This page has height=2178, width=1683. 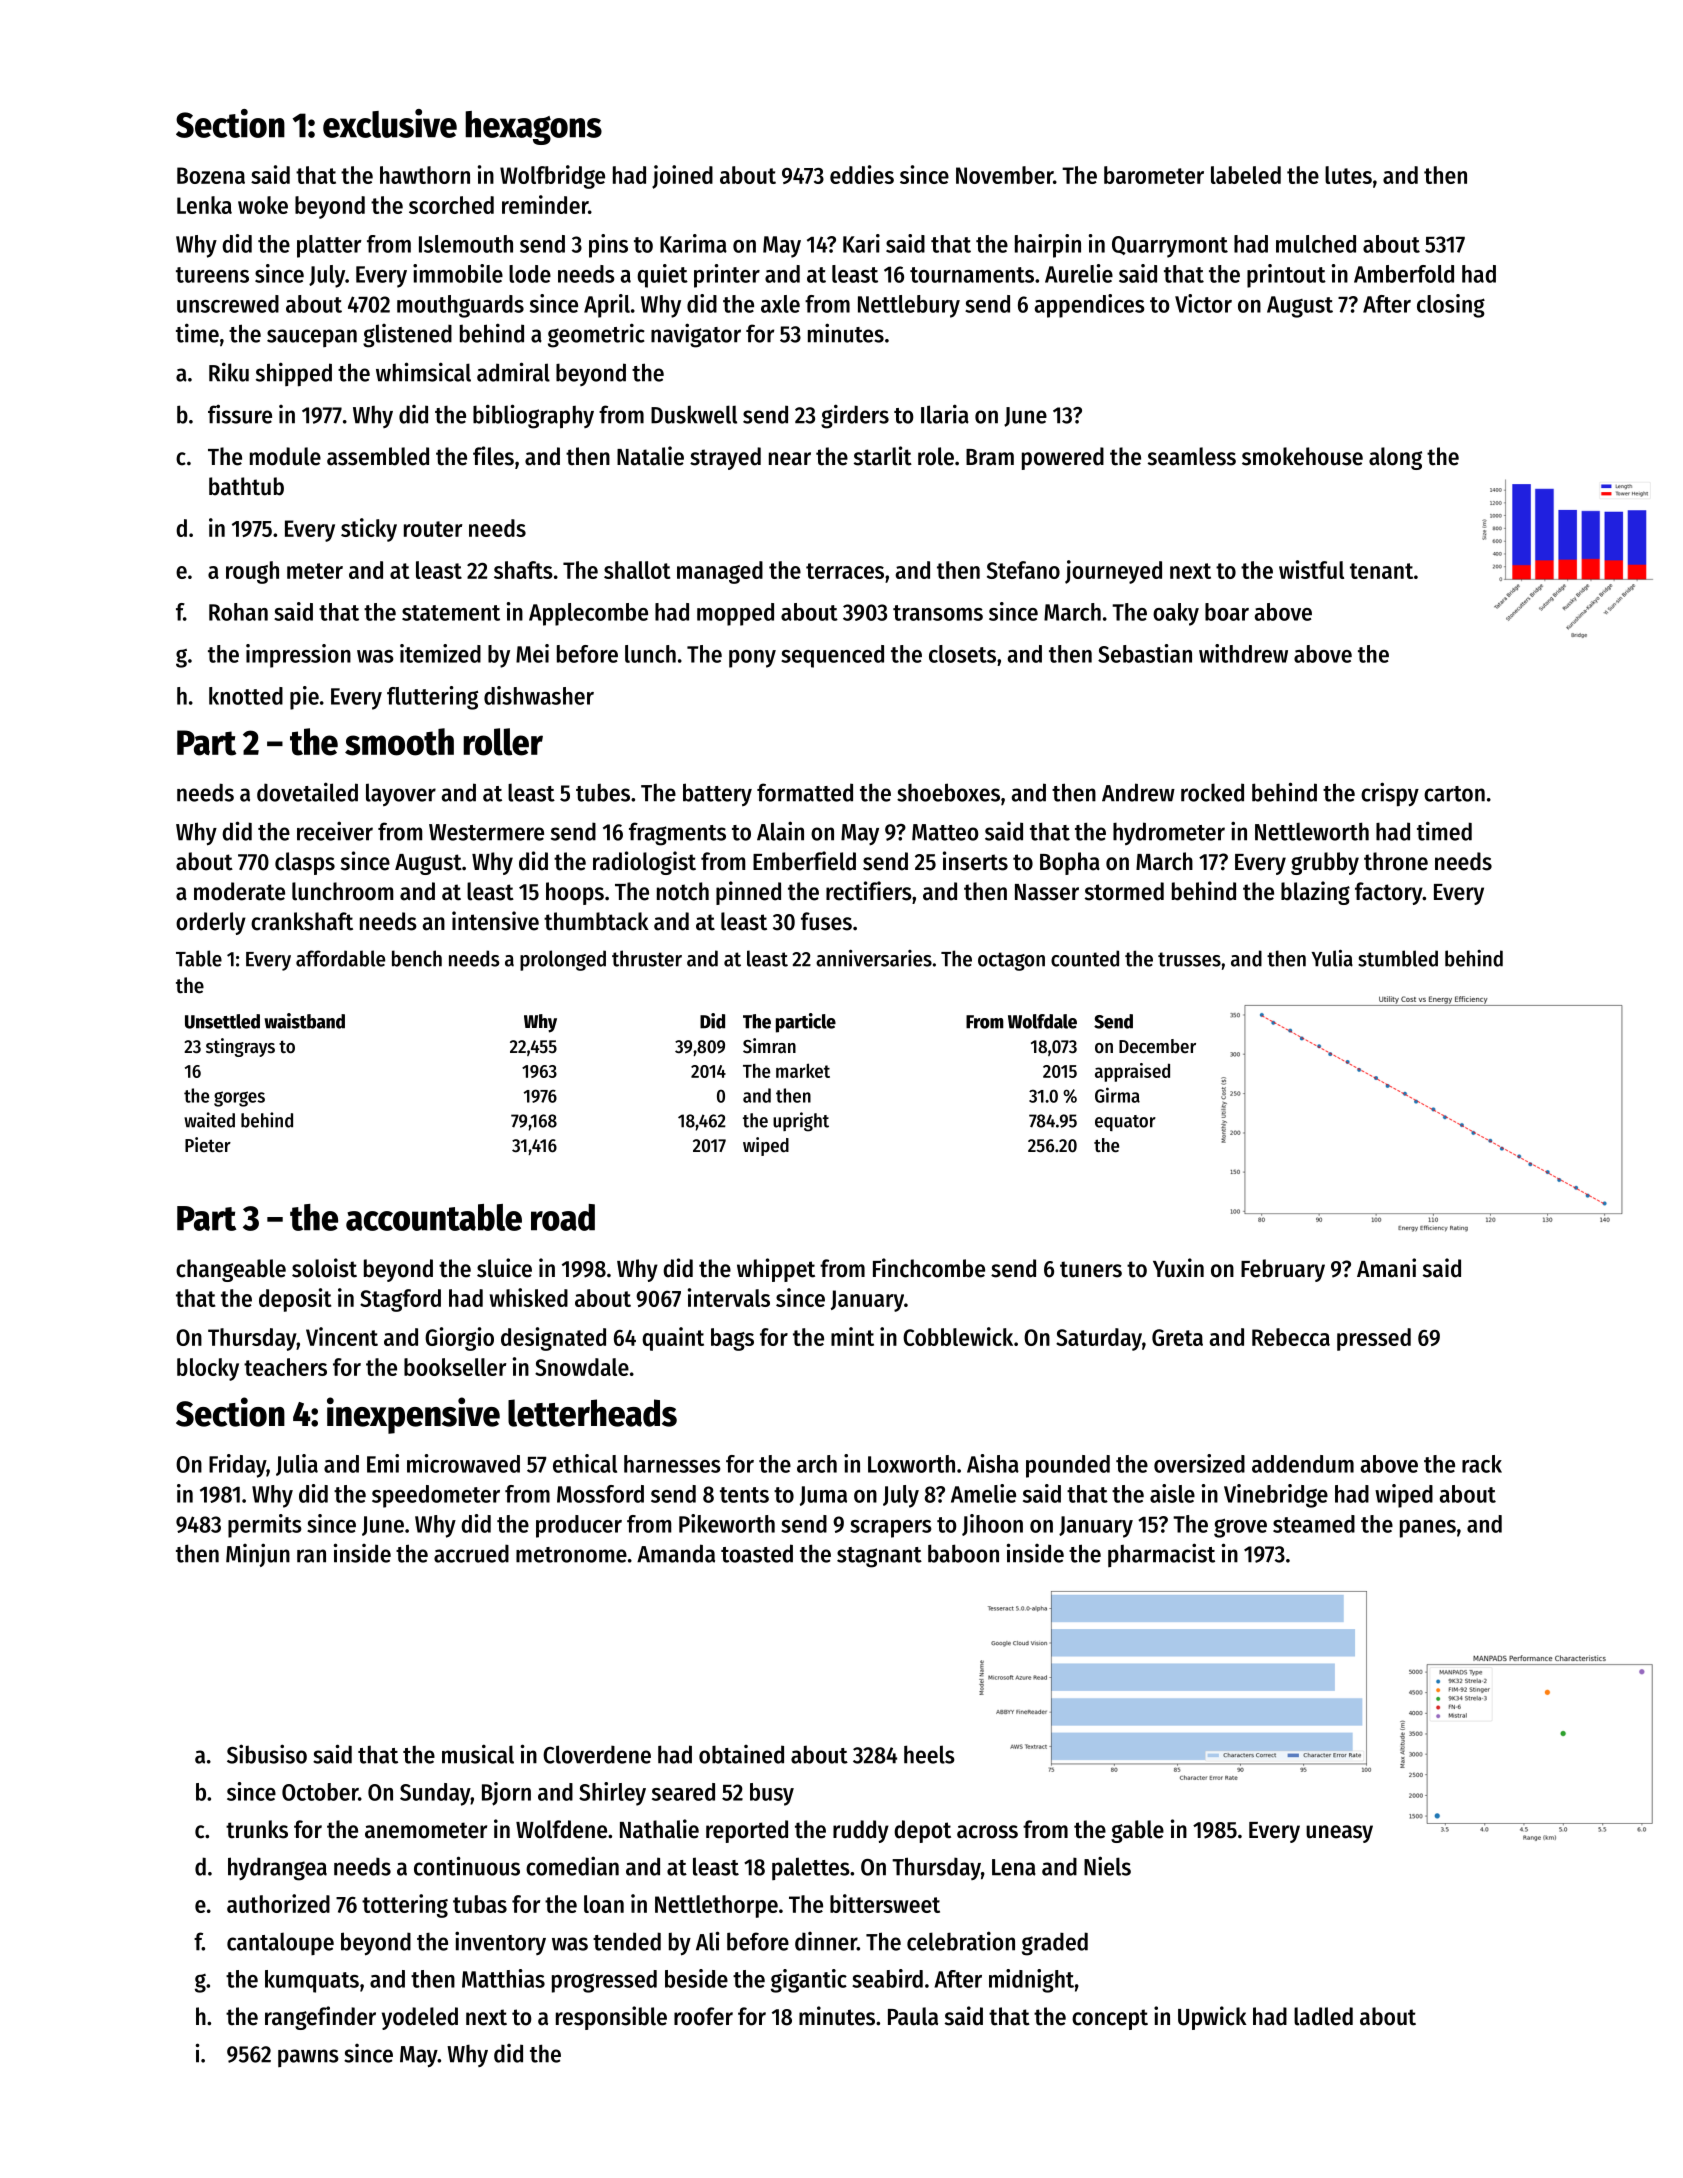 What do you see at coordinates (563, 1217) in the page?
I see `road` at bounding box center [563, 1217].
